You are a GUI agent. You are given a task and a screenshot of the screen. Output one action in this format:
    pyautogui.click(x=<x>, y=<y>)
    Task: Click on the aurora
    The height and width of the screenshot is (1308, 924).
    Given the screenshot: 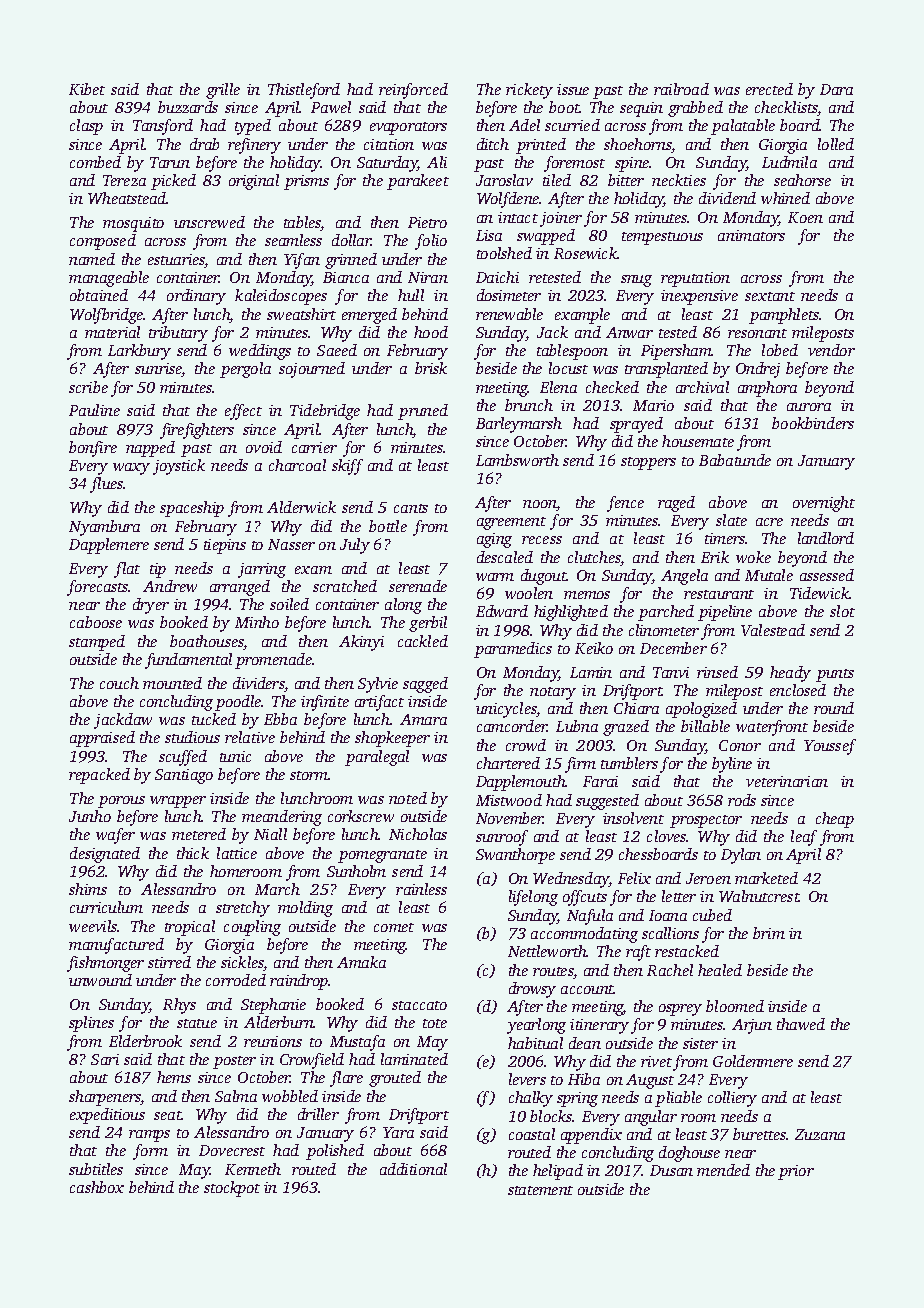 What is the action you would take?
    pyautogui.click(x=809, y=407)
